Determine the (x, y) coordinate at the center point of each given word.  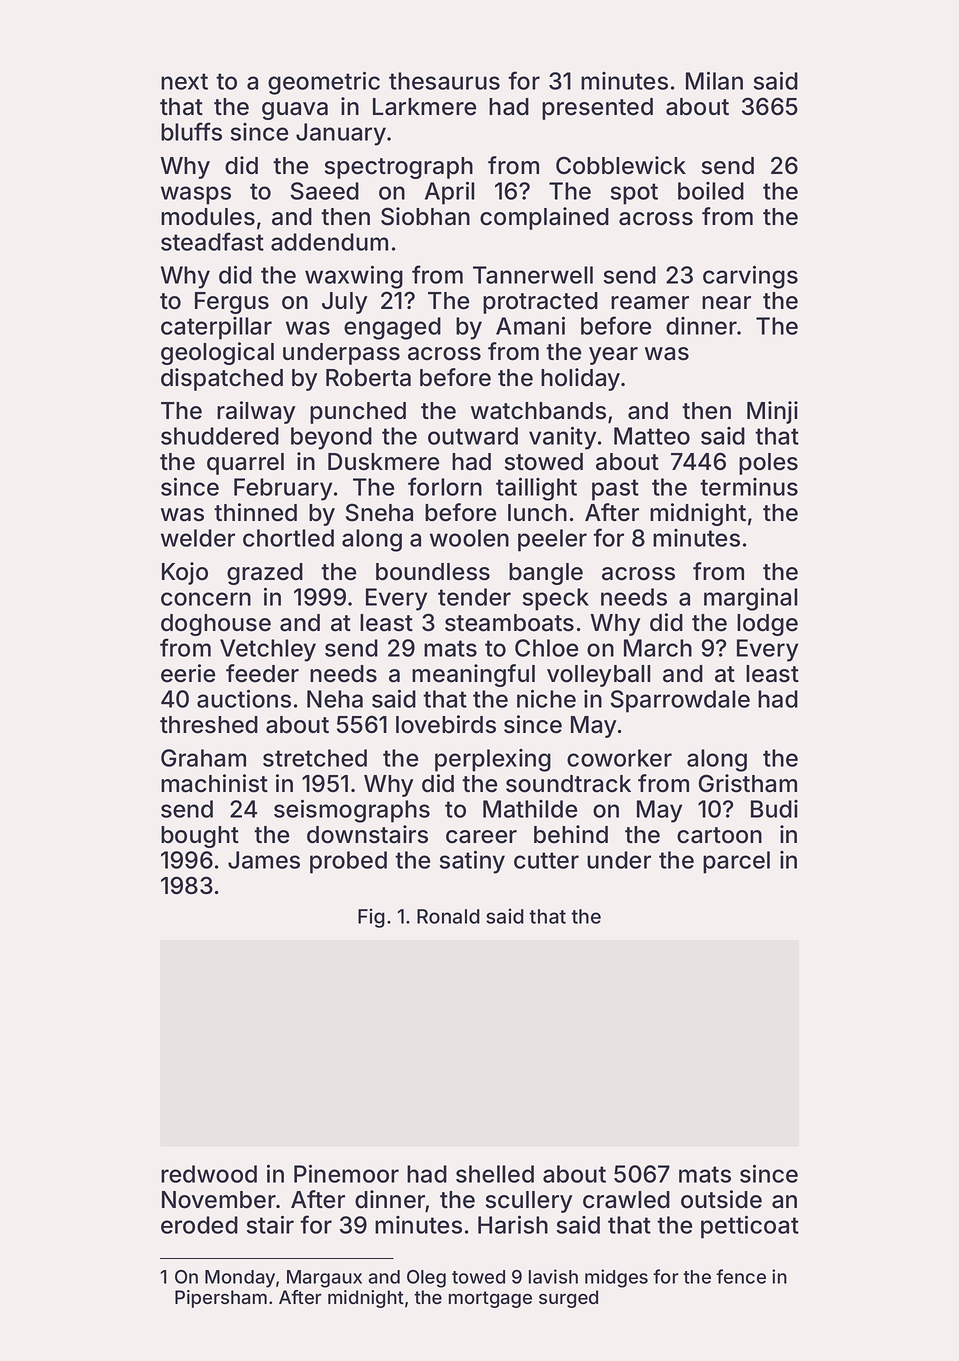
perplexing (493, 760)
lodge (767, 625)
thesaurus (444, 81)
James (264, 860)
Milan (714, 80)
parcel (736, 862)
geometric (324, 83)
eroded (199, 1225)
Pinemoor (346, 1173)
